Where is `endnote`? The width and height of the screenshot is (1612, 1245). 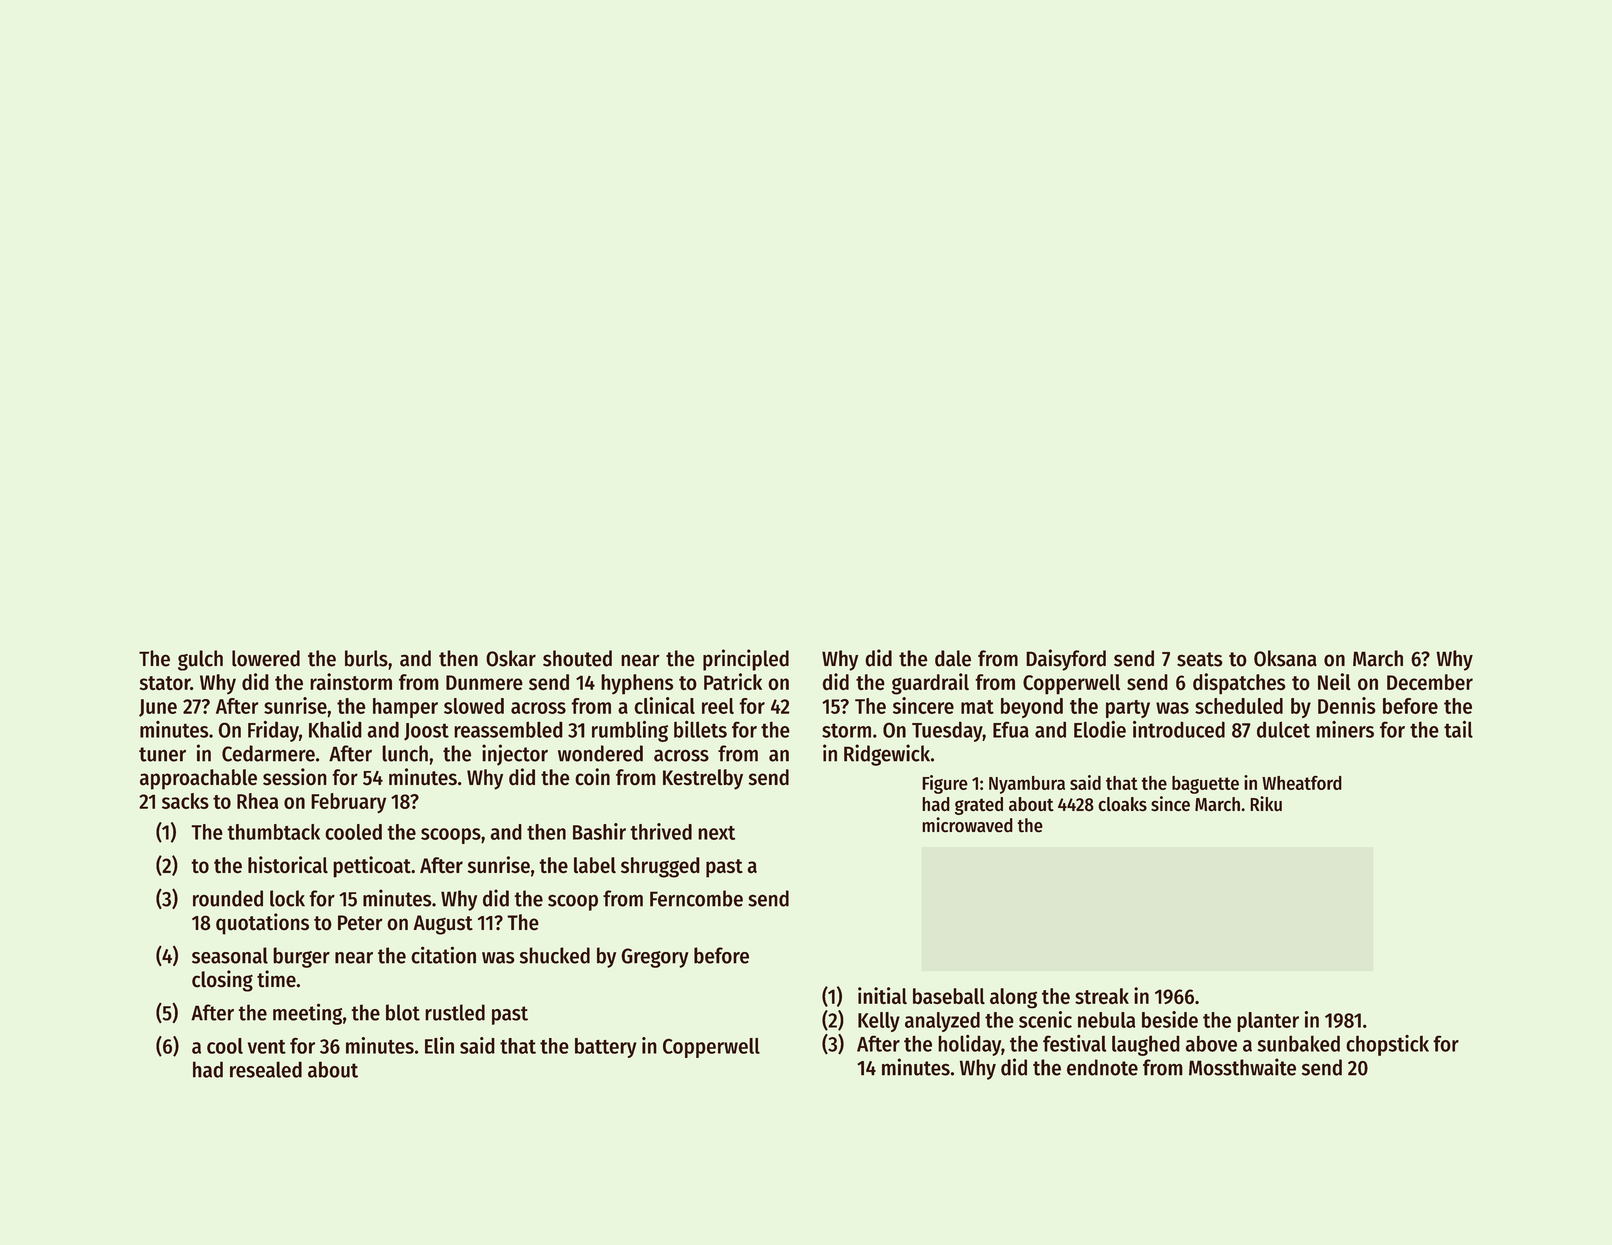
endnote is located at coordinates (1102, 1067).
